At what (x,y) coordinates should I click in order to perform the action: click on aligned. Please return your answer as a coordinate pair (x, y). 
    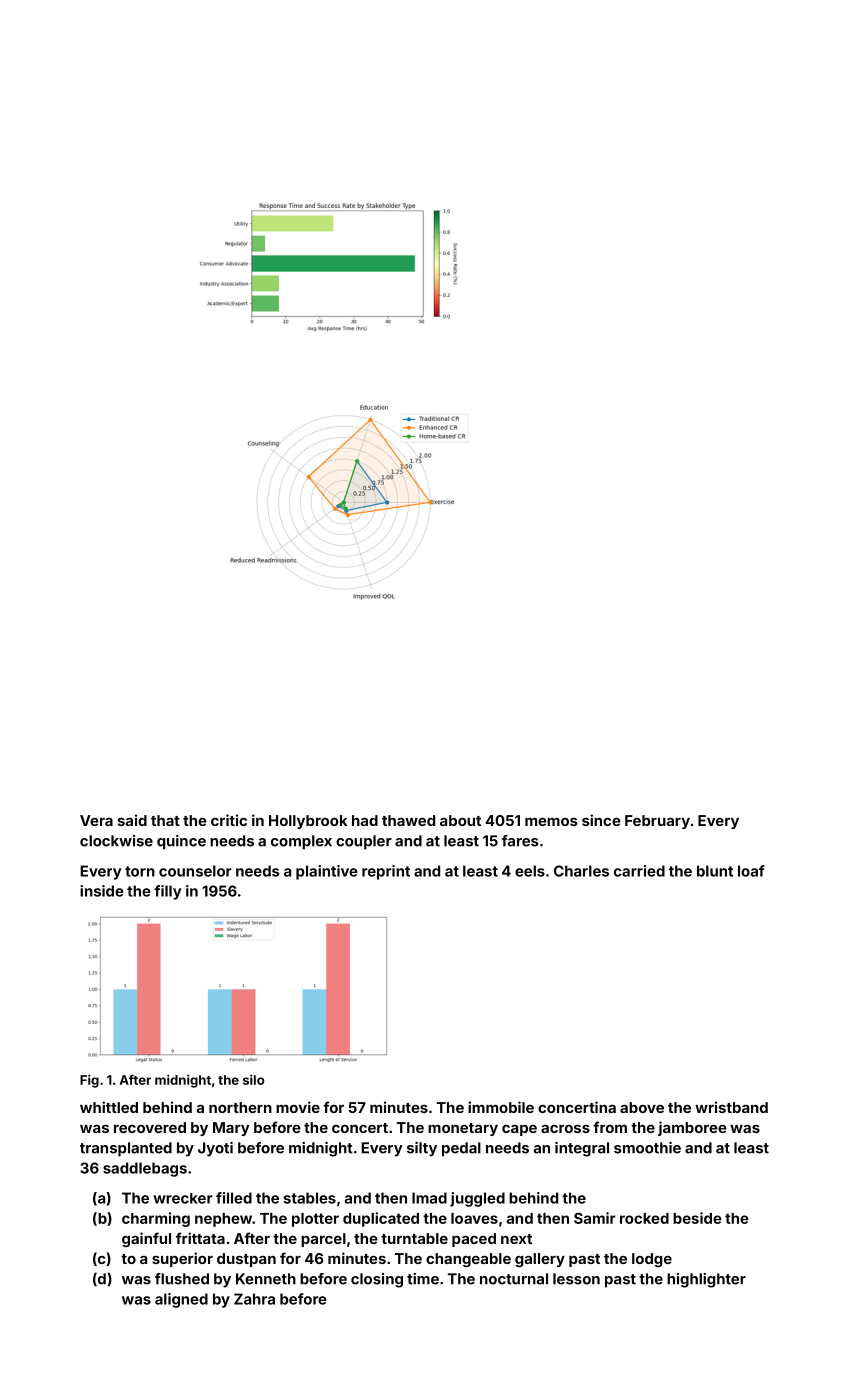
    Looking at the image, I should click on (181, 1300).
